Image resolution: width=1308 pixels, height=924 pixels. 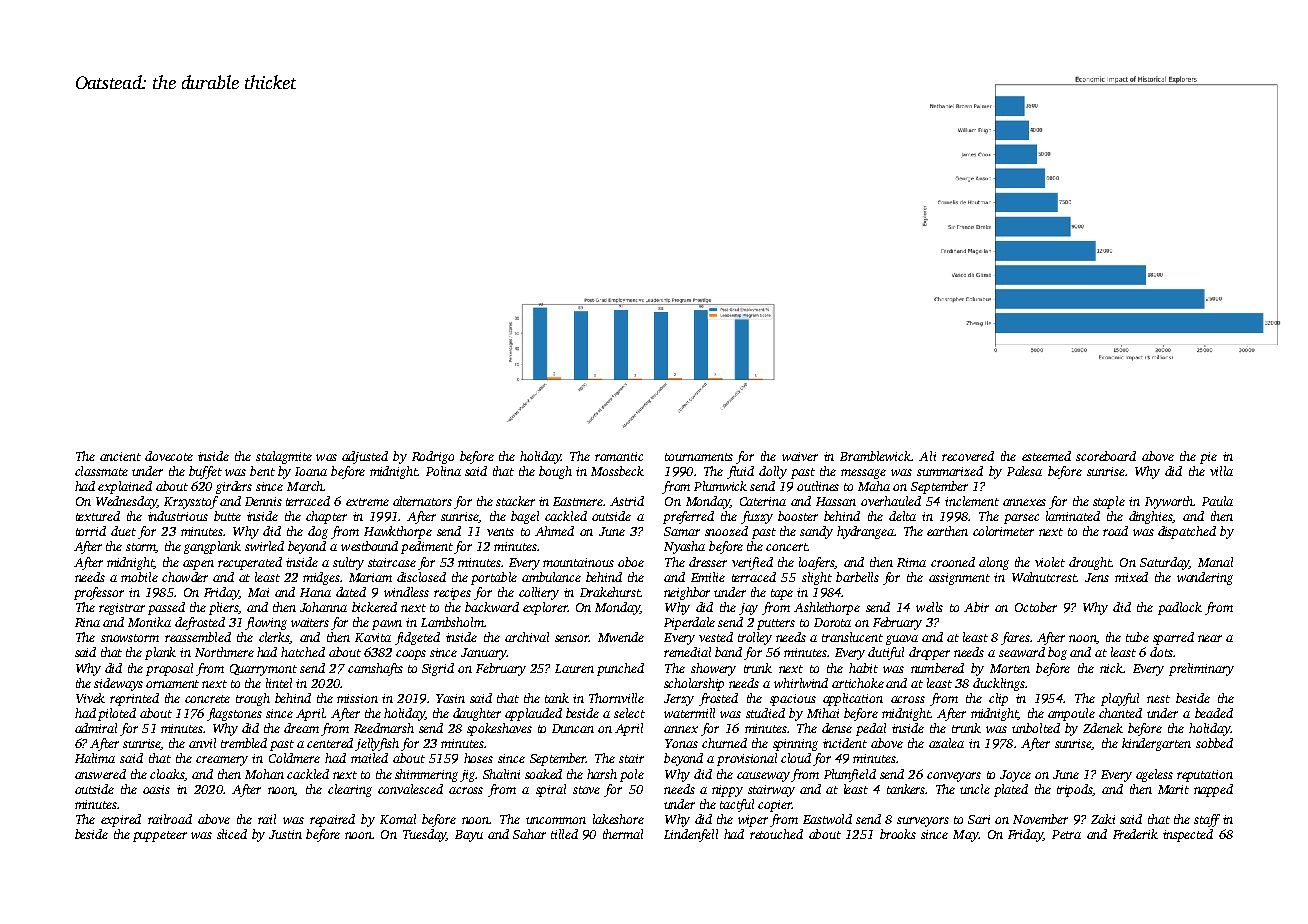 I want to click on stalagmite, so click(x=284, y=457).
